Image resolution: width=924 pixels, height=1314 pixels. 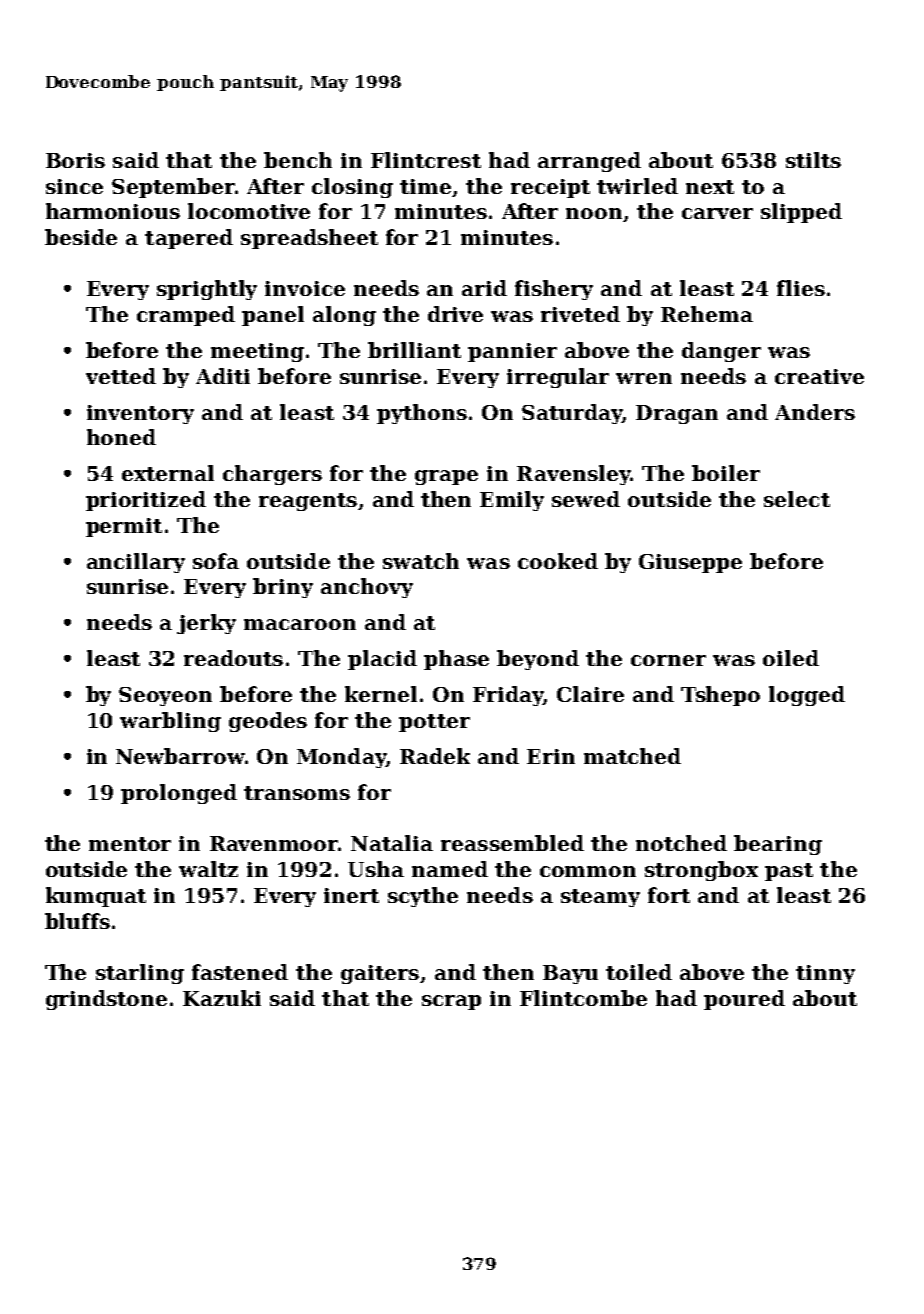 I want to click on receipt, so click(x=550, y=188).
